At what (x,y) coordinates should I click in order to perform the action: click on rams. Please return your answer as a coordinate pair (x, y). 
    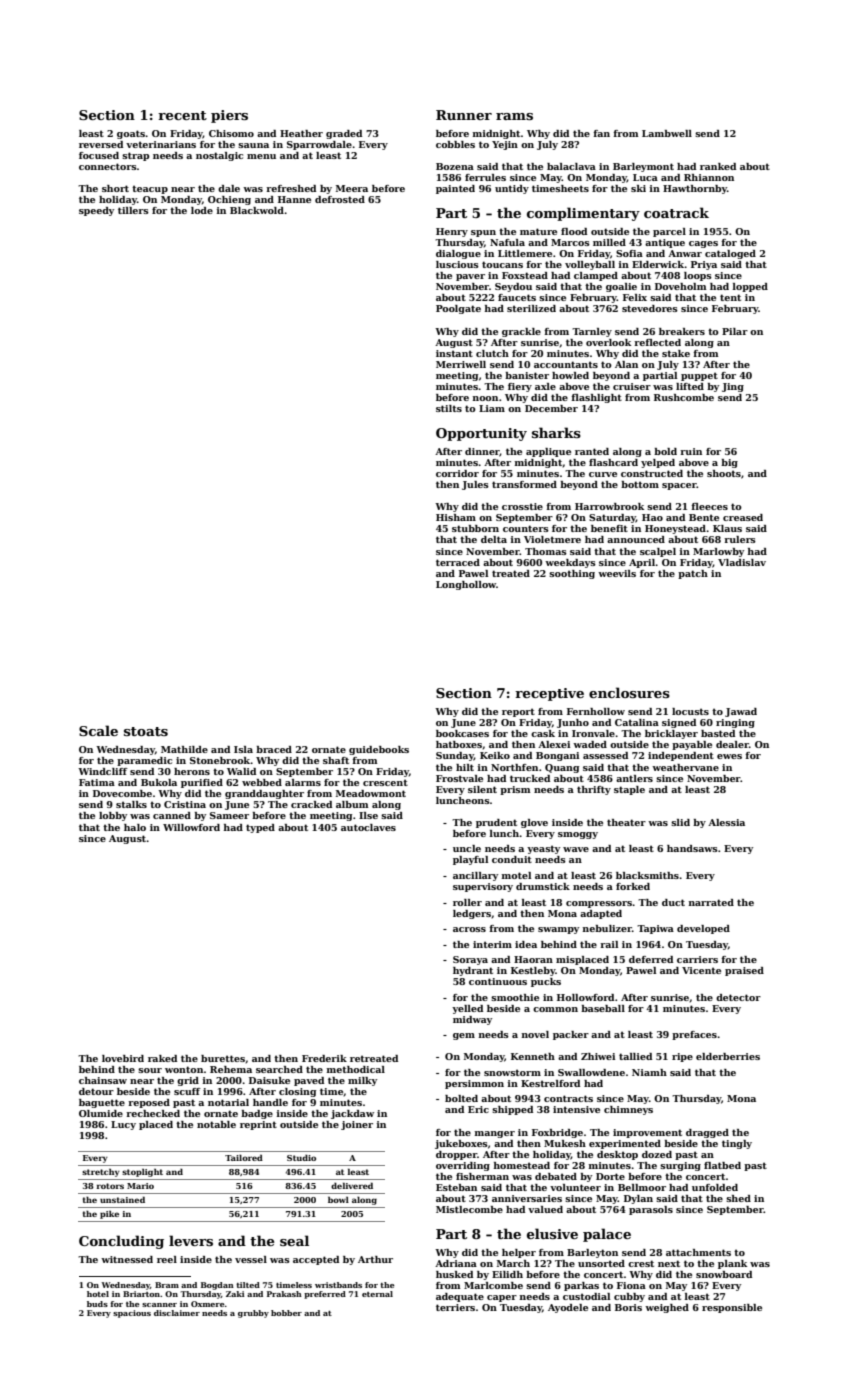
    Looking at the image, I should click on (514, 116).
